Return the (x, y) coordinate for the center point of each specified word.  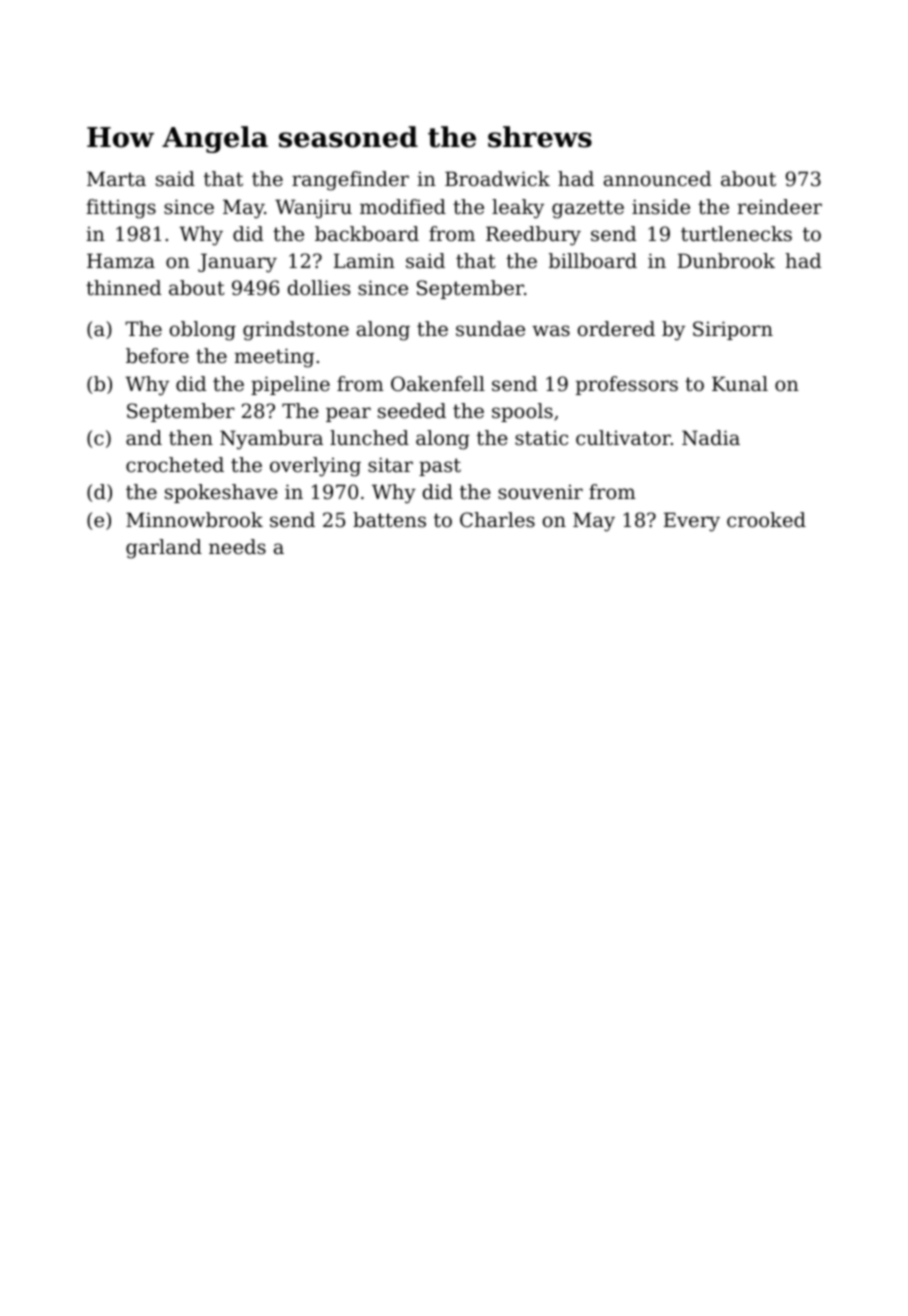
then (191, 437)
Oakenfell (438, 384)
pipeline (290, 385)
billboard (593, 261)
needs (237, 547)
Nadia (711, 438)
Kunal (740, 383)
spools (522, 412)
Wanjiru (313, 209)
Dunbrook (726, 261)
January (237, 263)
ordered (616, 329)
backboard (367, 234)
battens (389, 520)
